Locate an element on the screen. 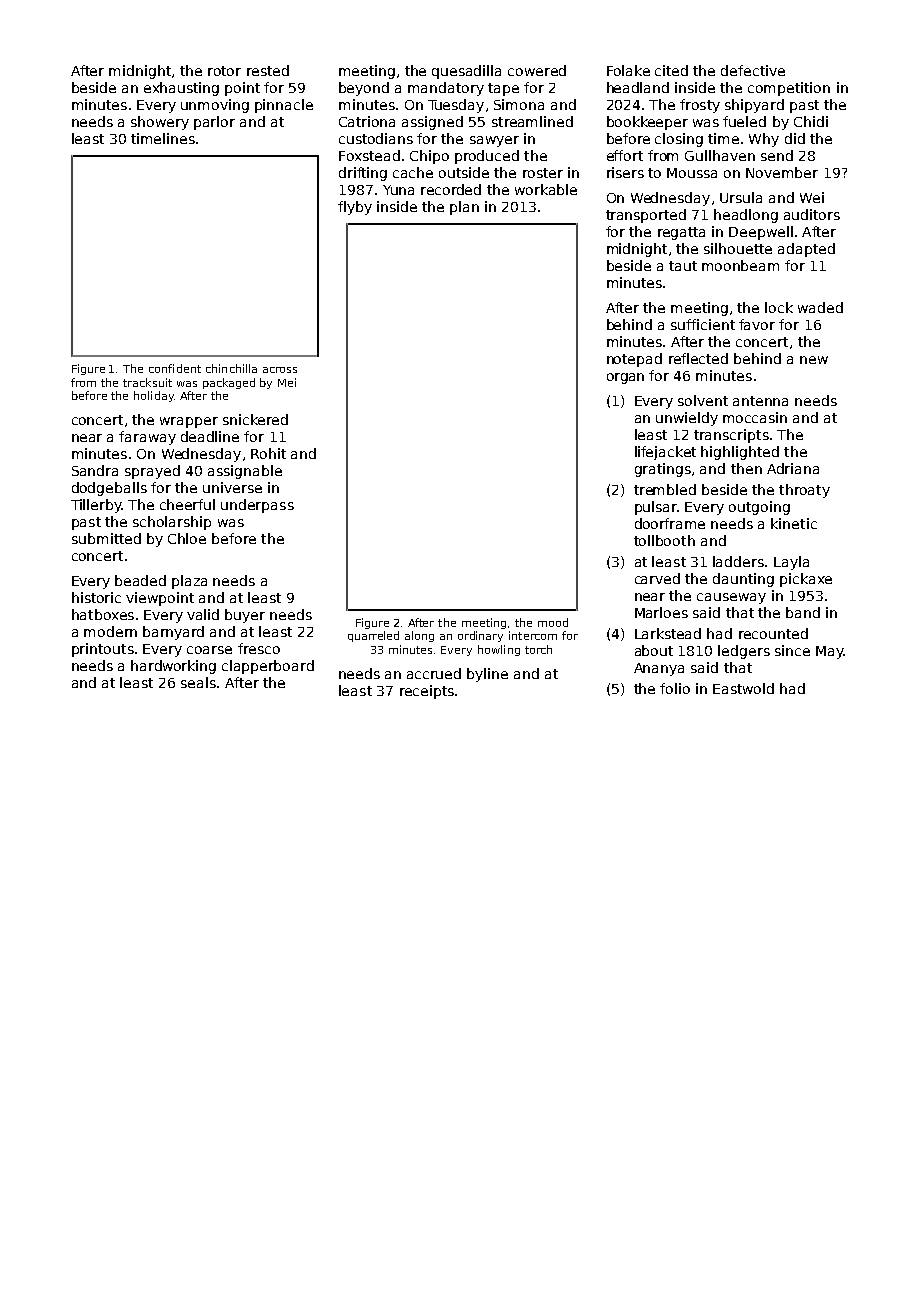 The width and height of the screenshot is (924, 1308). showery is located at coordinates (160, 123).
